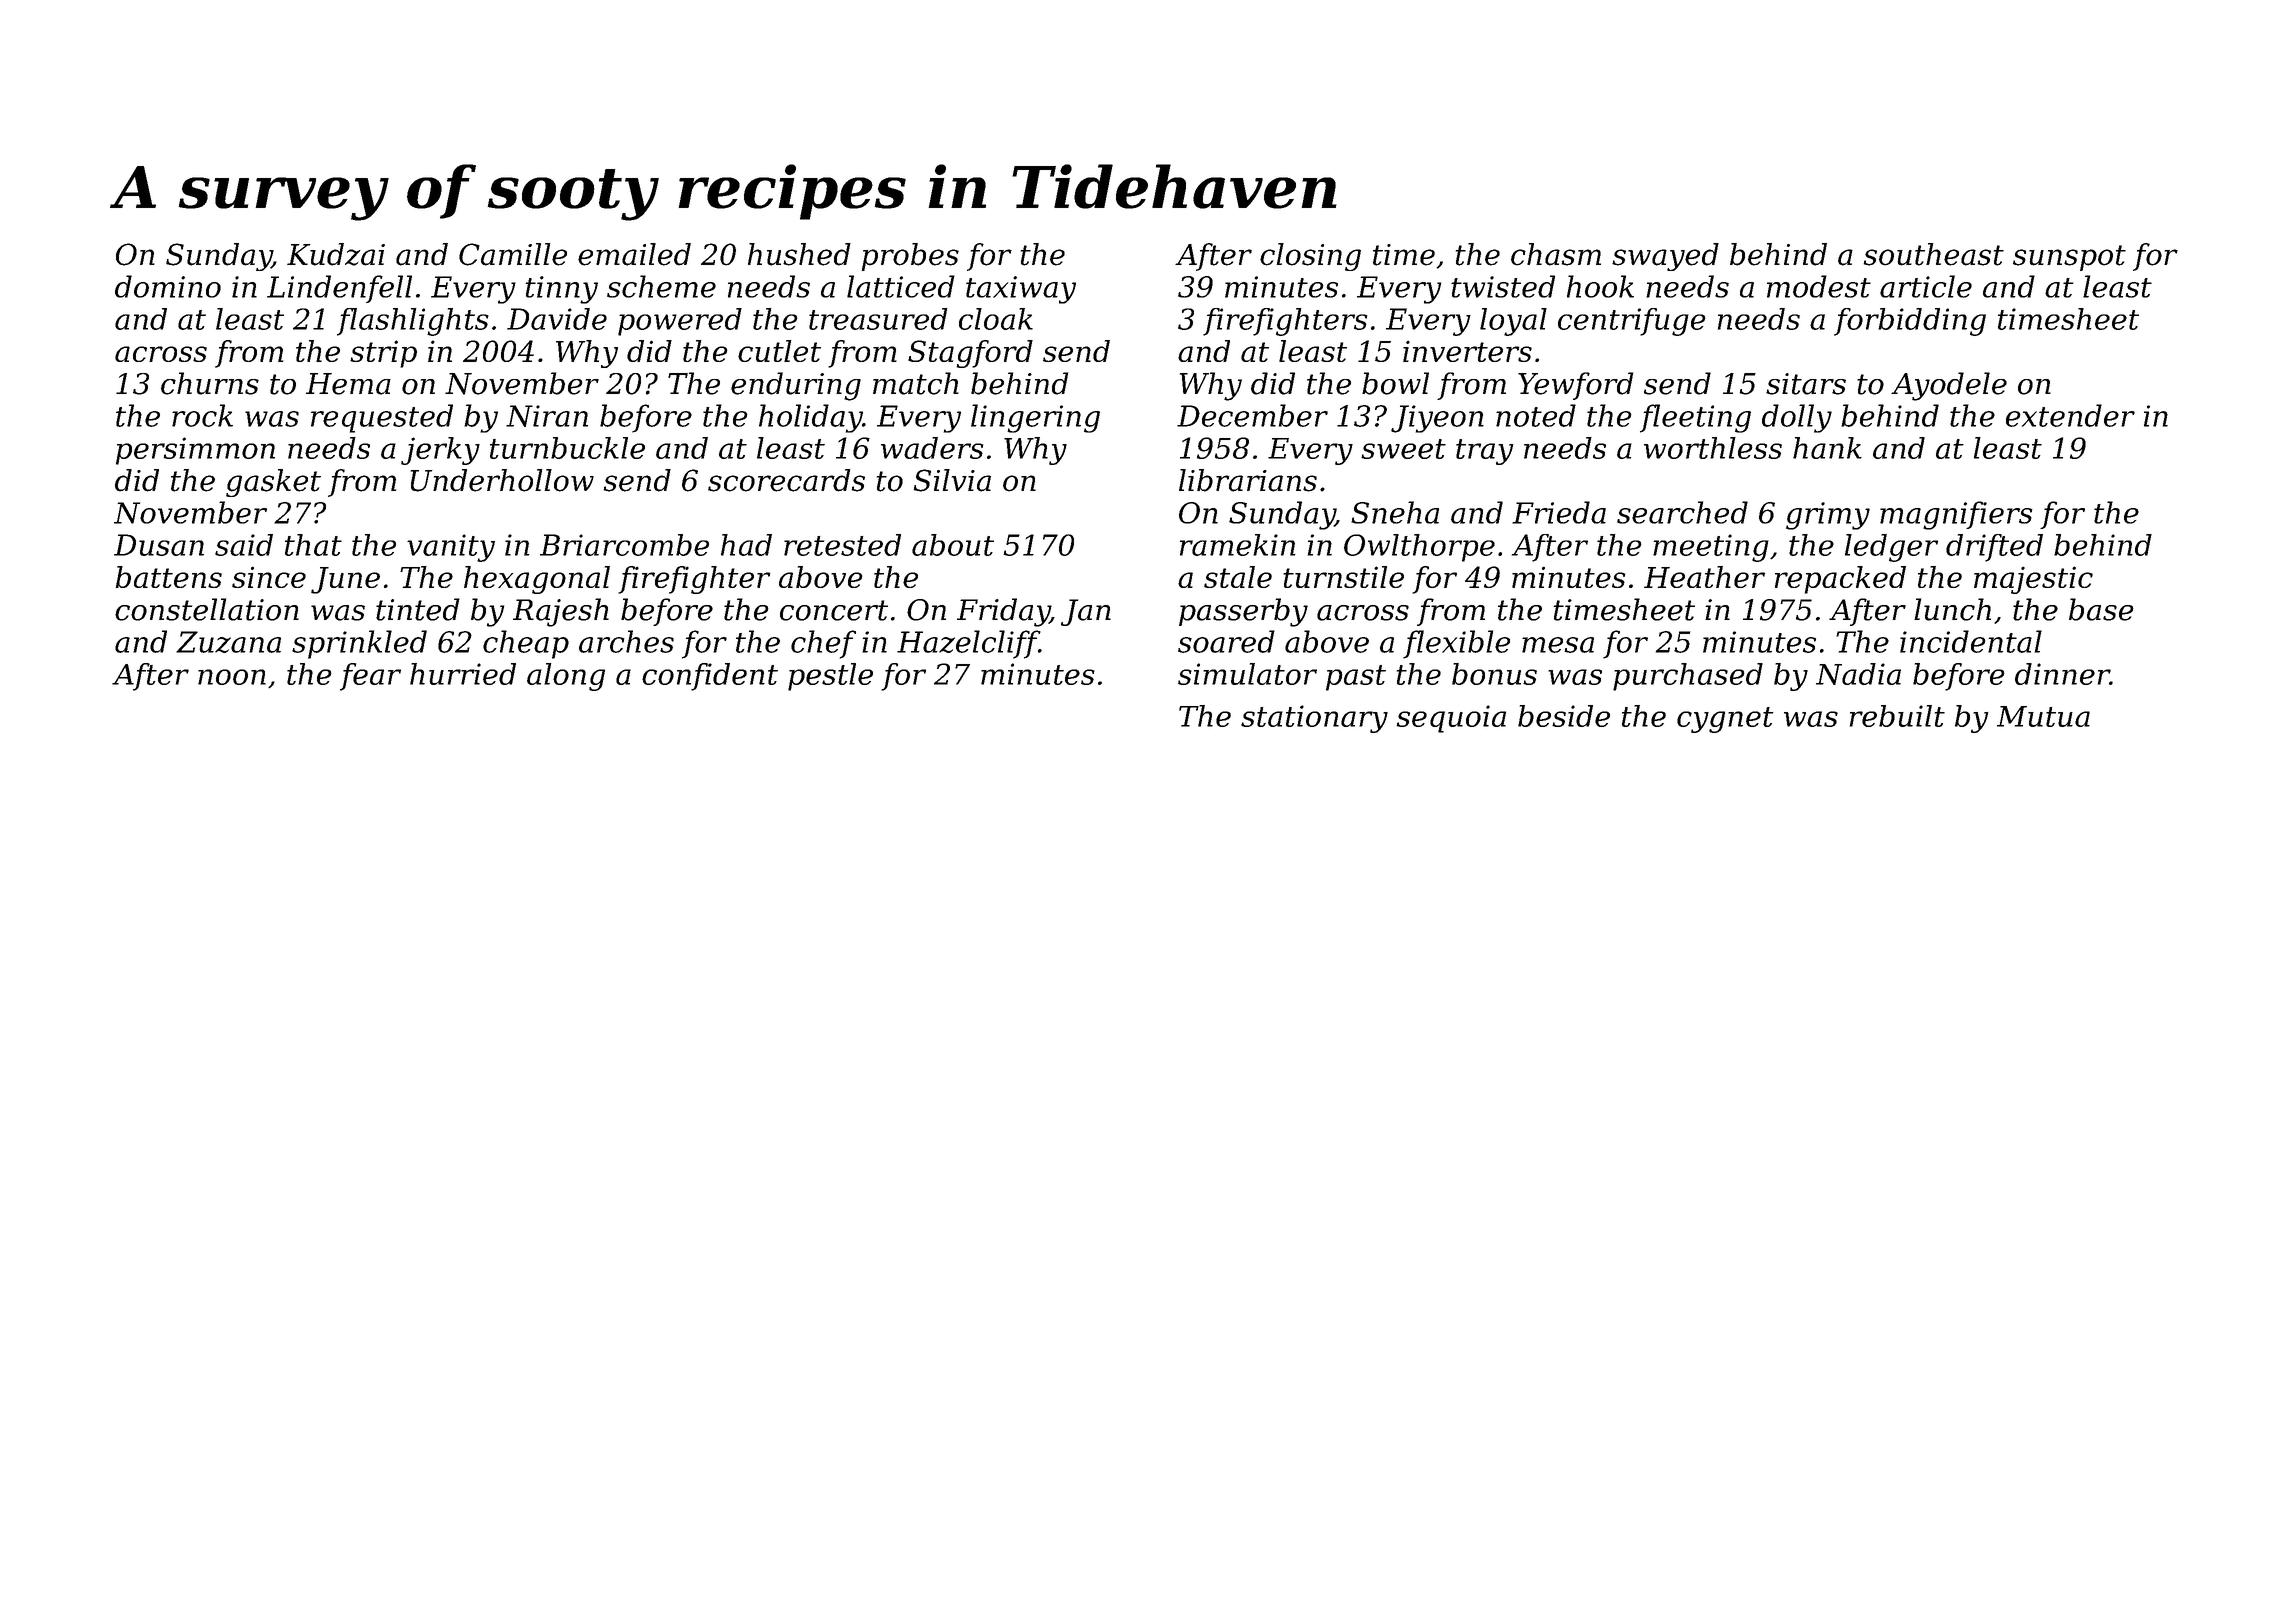  Describe the element at coordinates (1827, 448) in the image. I see `hank` at that location.
